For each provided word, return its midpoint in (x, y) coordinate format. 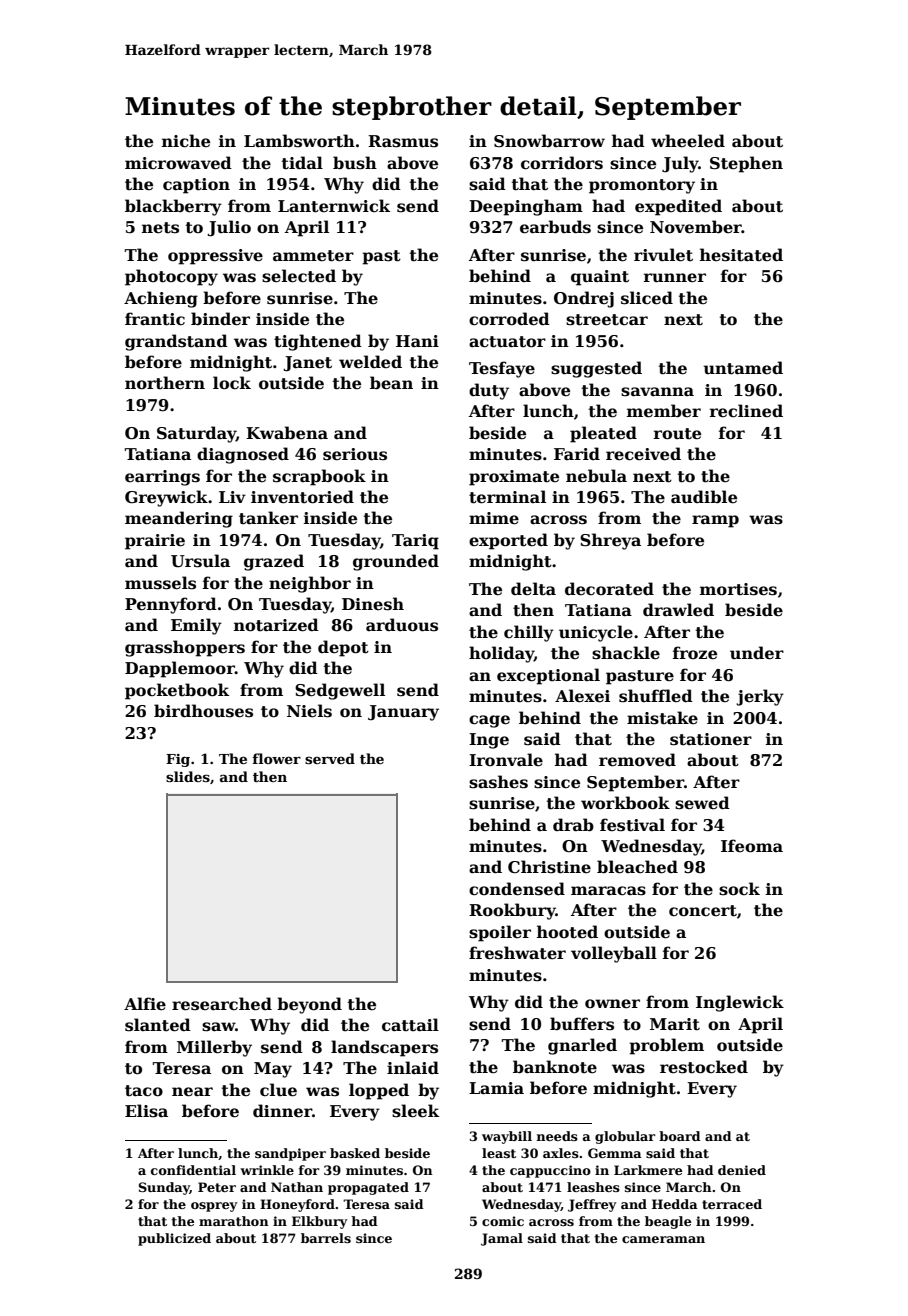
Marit (675, 1024)
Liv (232, 497)
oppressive (215, 257)
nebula (596, 476)
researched (222, 1004)
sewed (702, 803)
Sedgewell (340, 691)
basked (355, 1153)
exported (508, 541)
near (192, 1092)
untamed (743, 368)
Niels (309, 711)
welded (370, 362)
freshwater (517, 953)
